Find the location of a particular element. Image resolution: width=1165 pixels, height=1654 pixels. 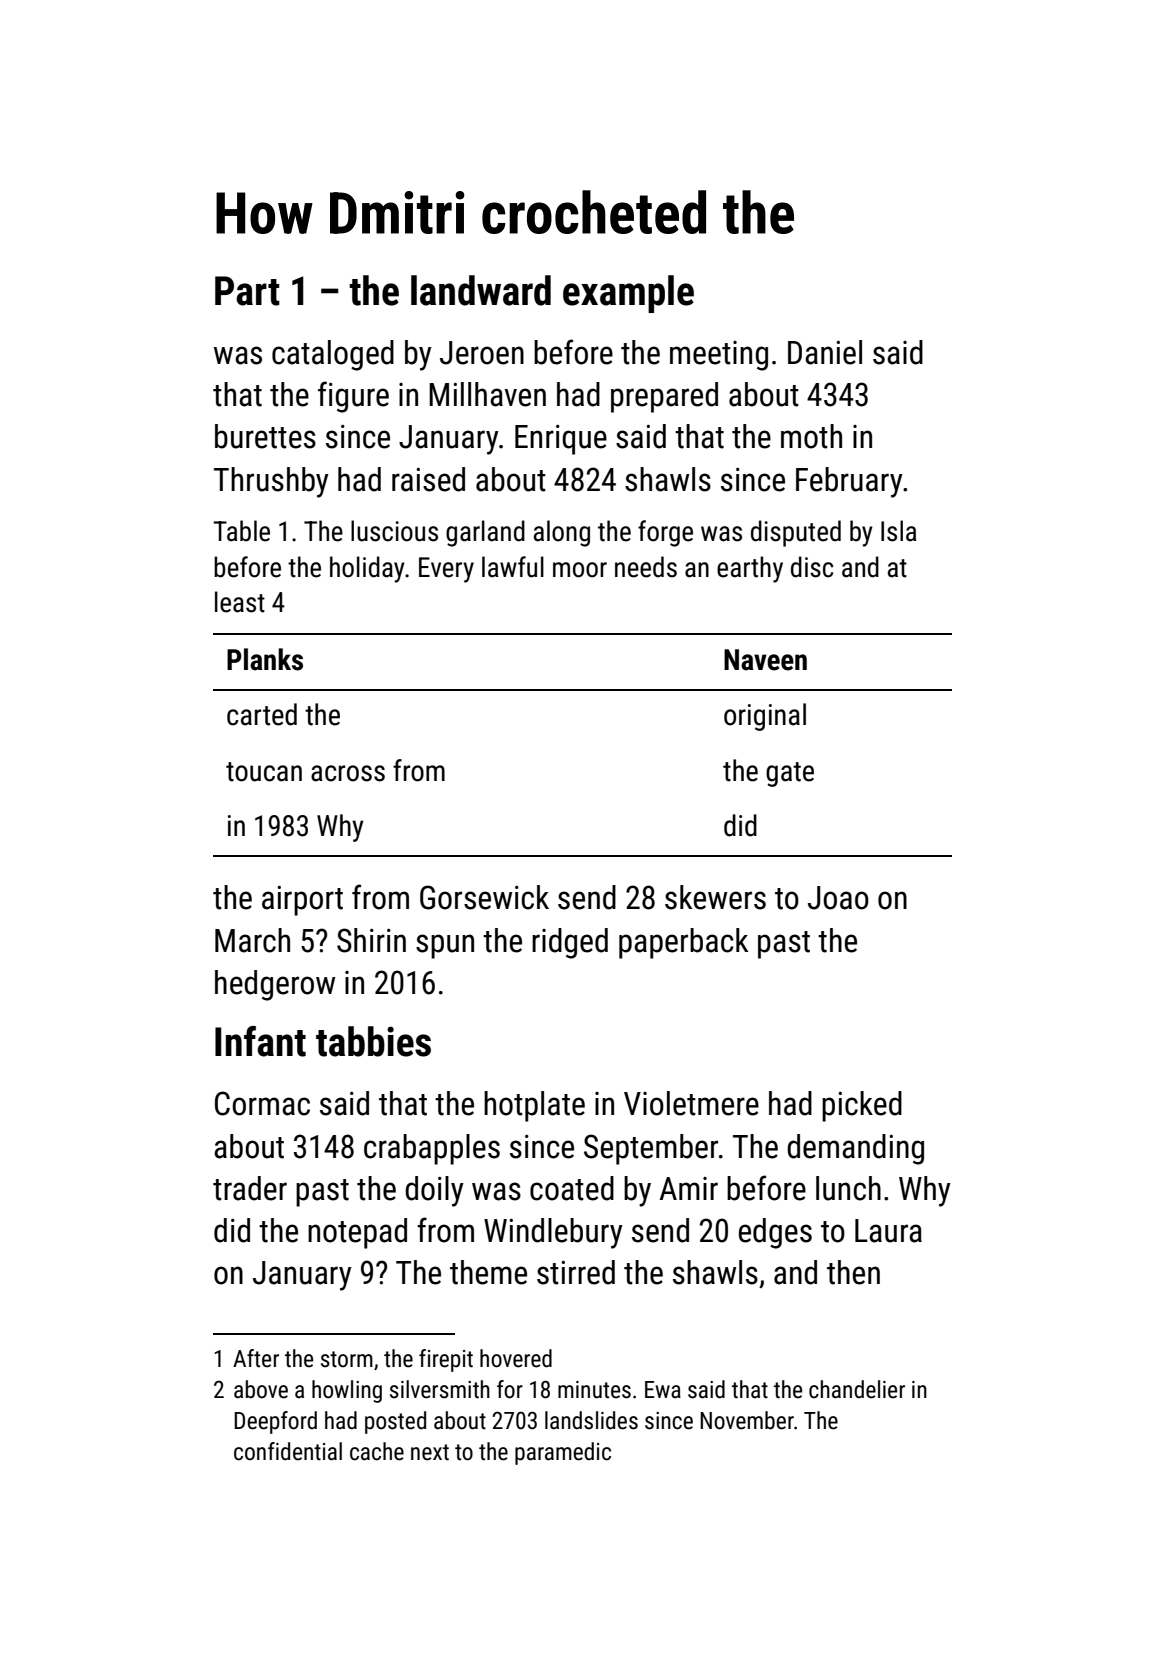

Laura is located at coordinates (888, 1231).
